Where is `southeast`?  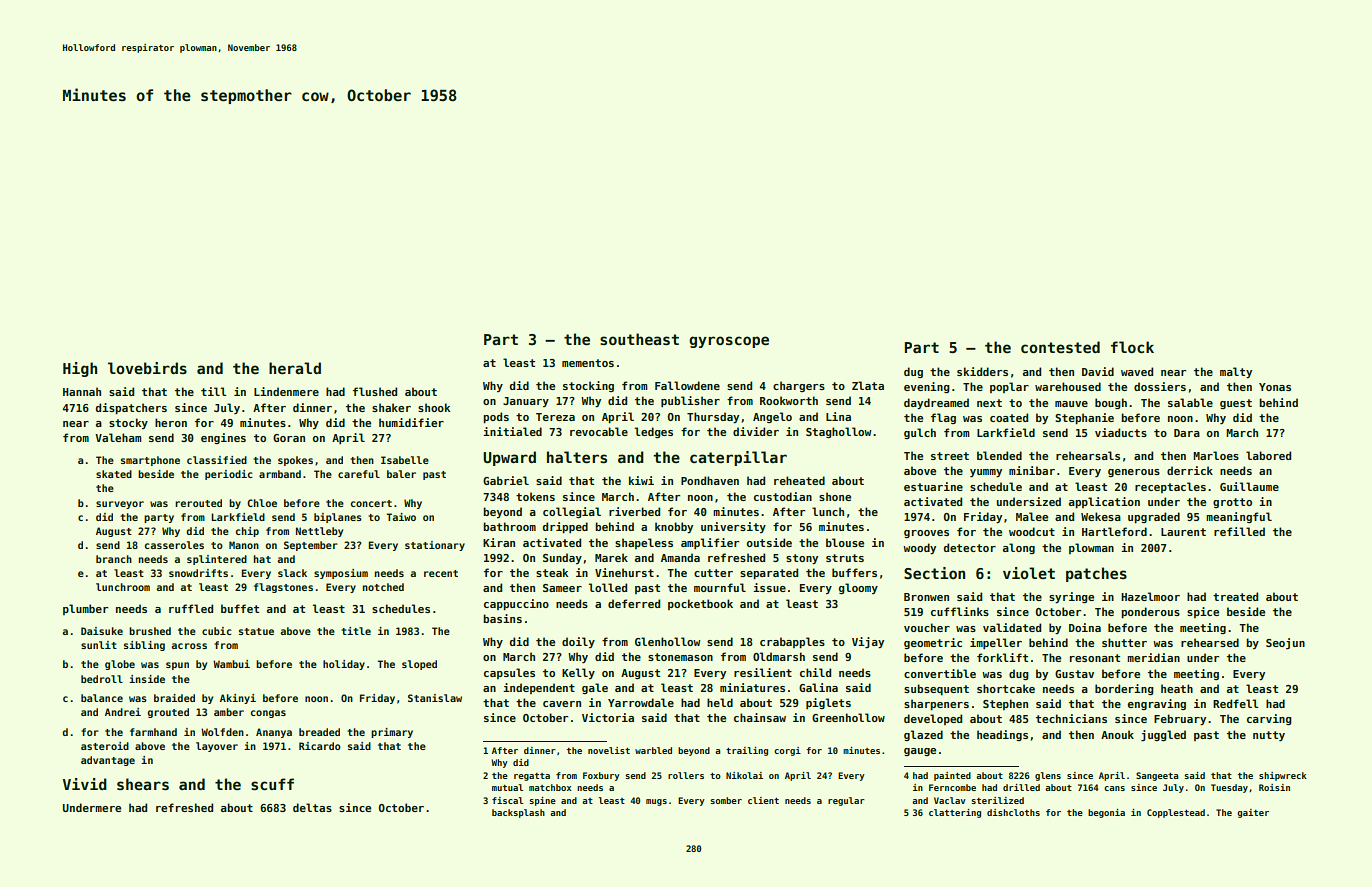
southeast is located at coordinates (639, 339).
